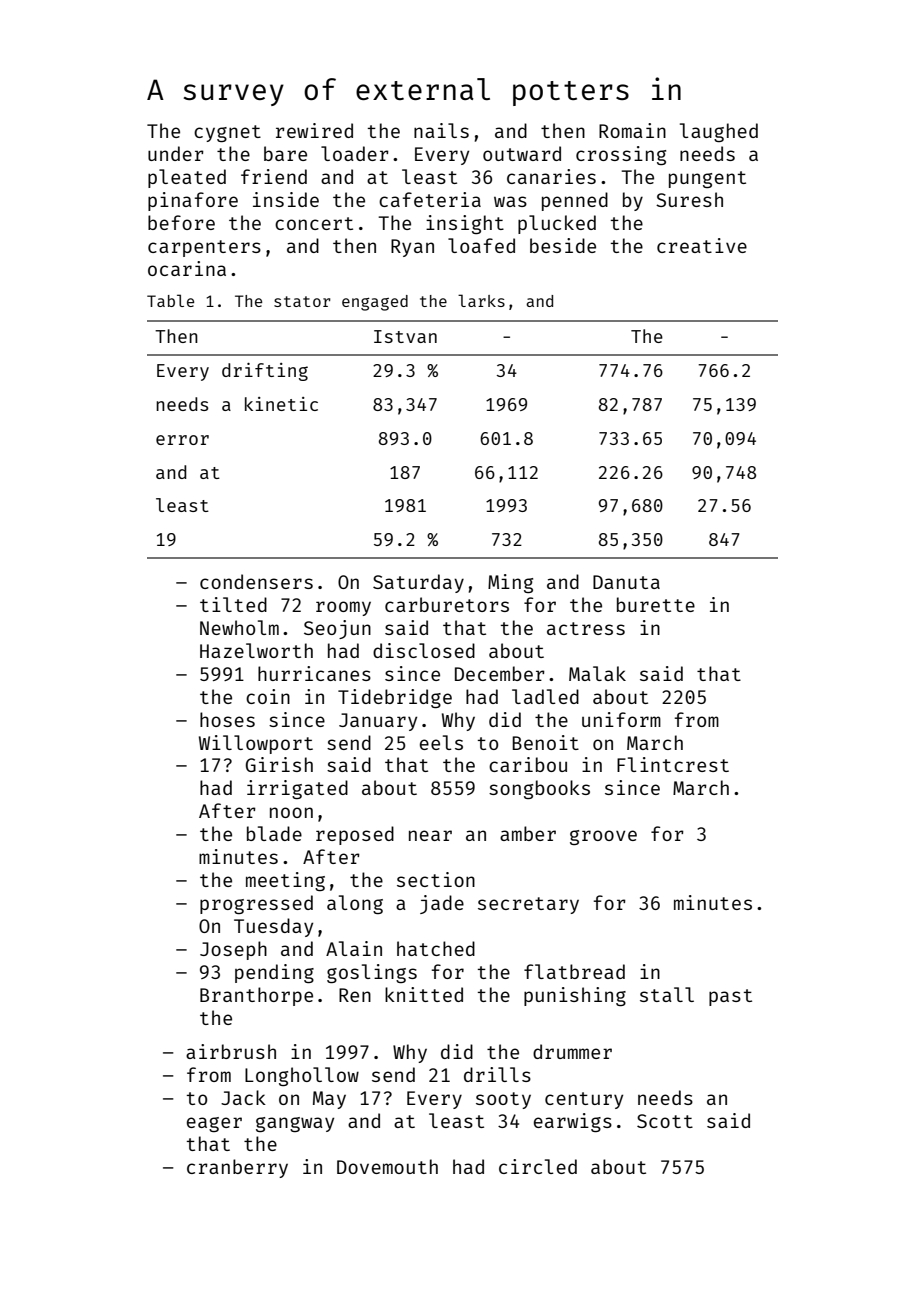  Describe the element at coordinates (182, 440) in the image. I see `error` at that location.
